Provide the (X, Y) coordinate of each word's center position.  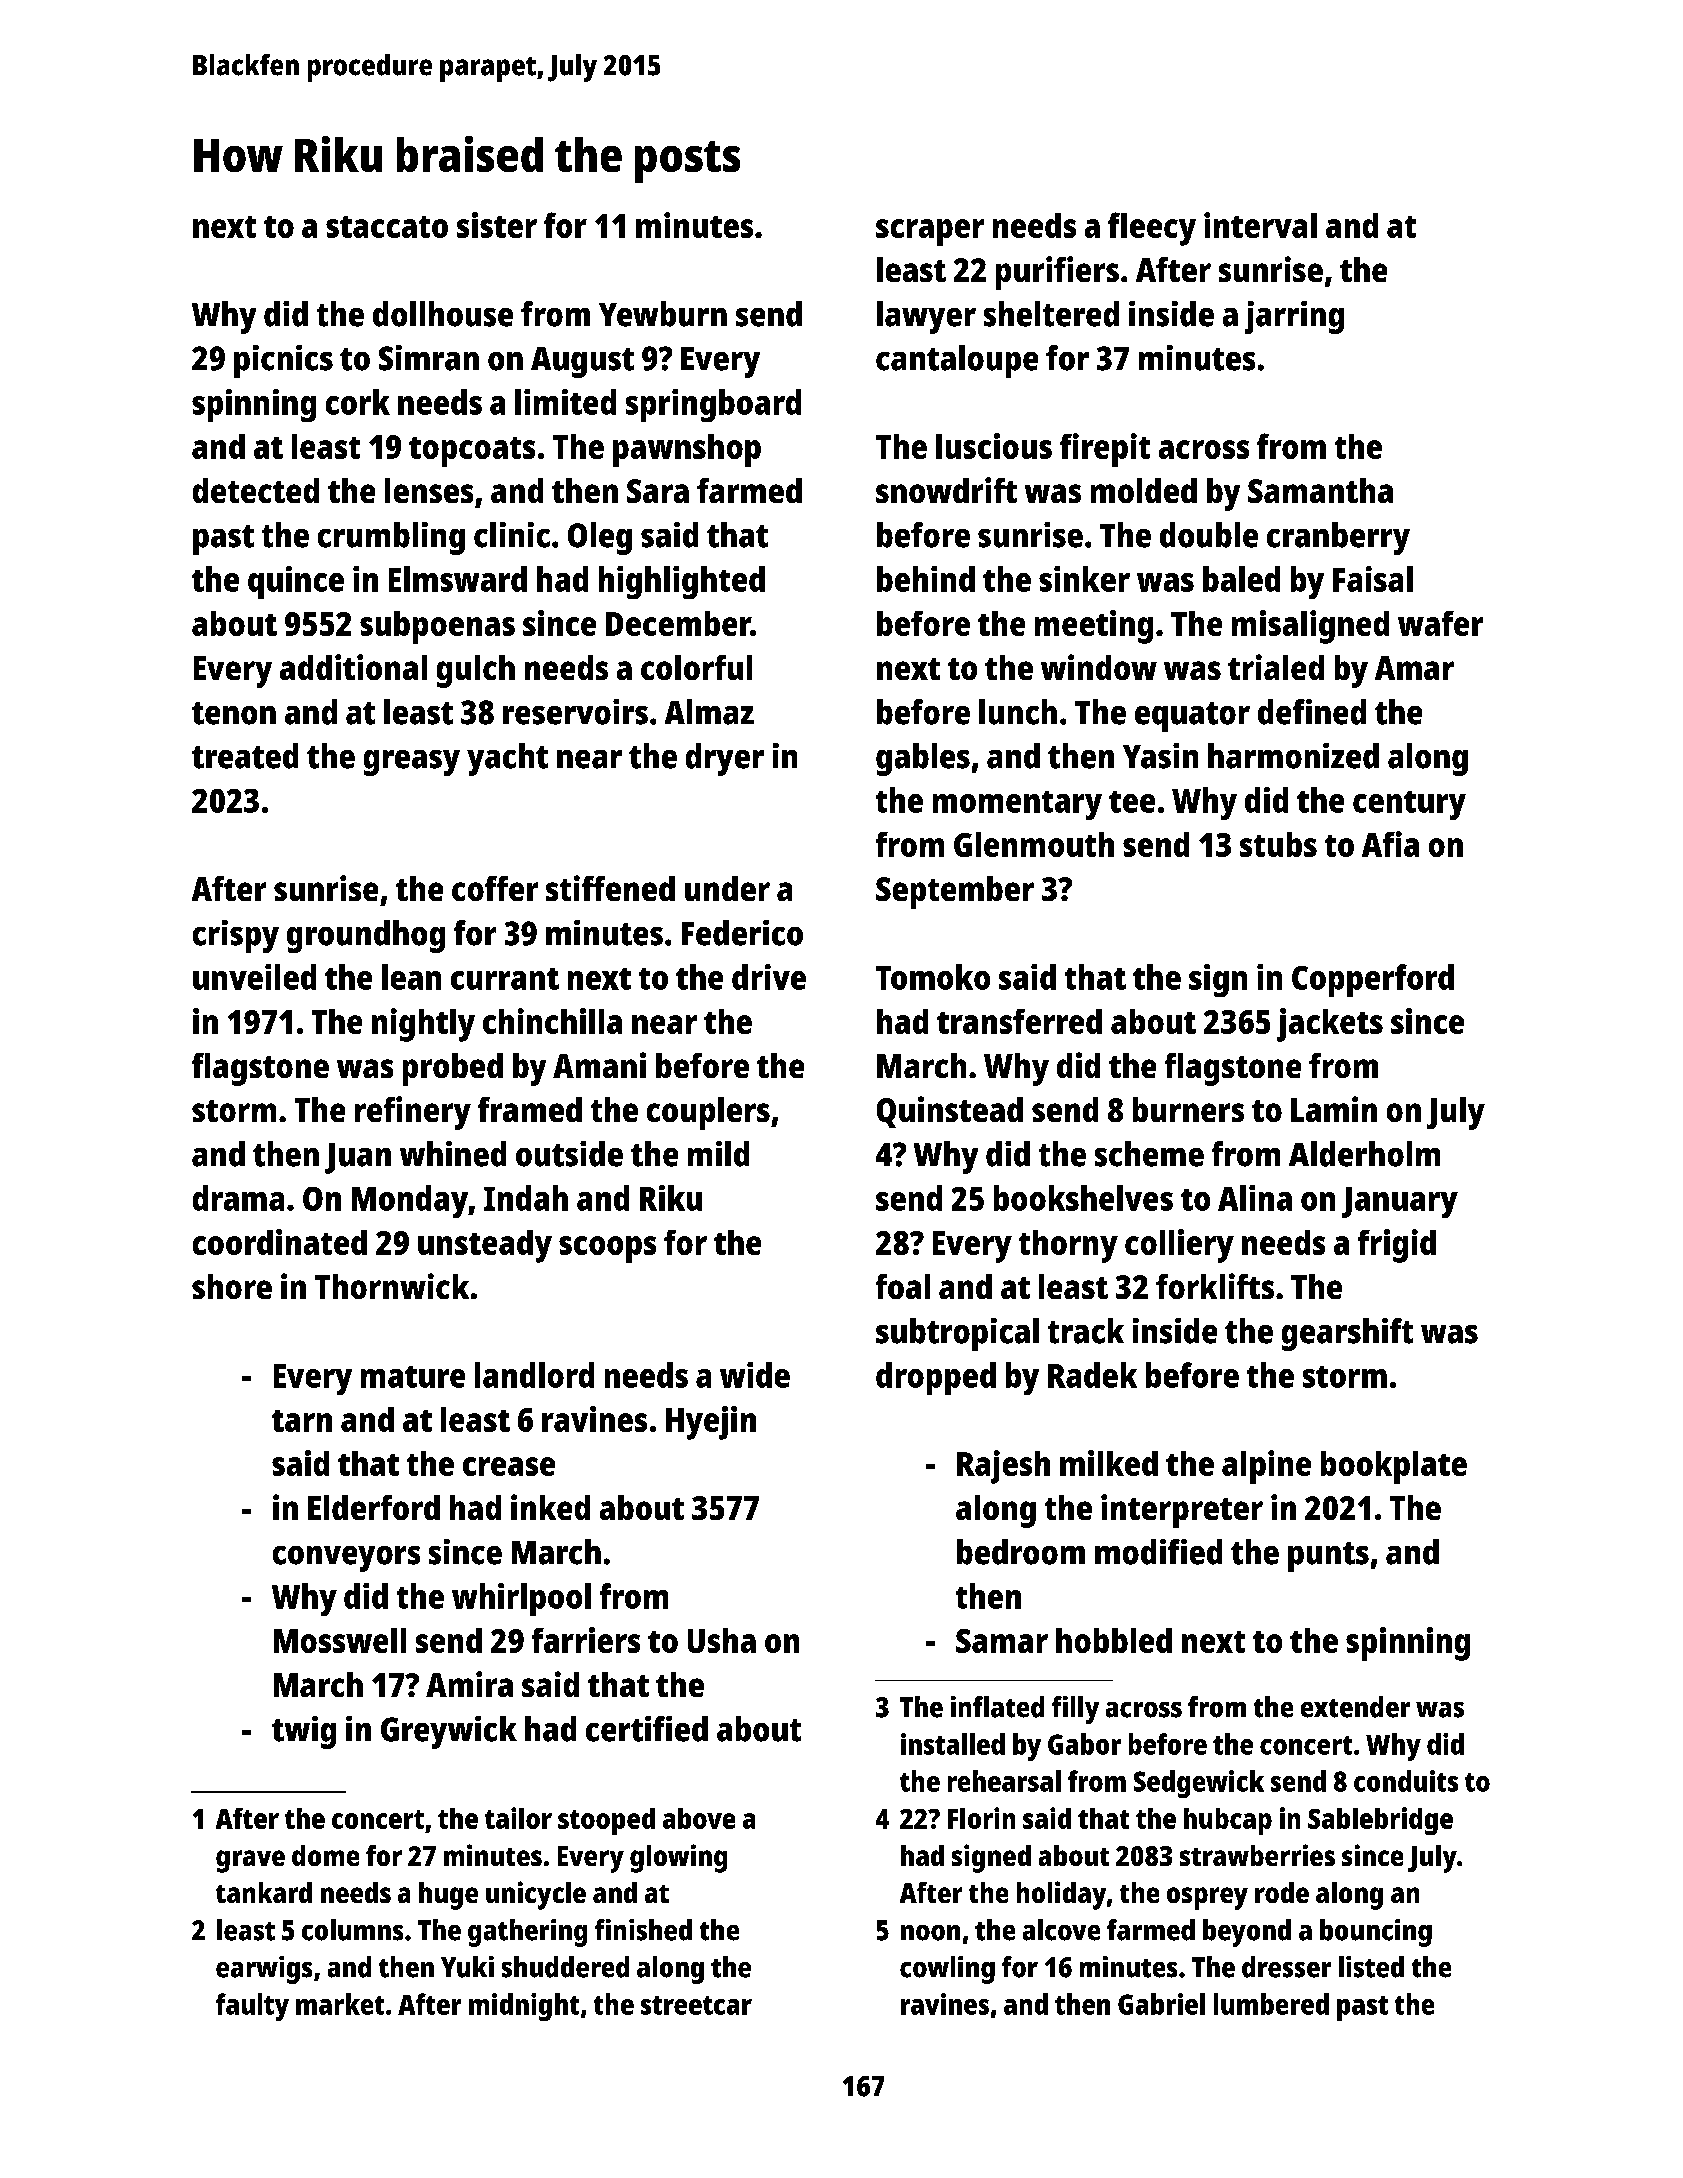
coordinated (280, 1242)
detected (256, 490)
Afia (1390, 844)
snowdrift (946, 490)
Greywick (449, 1732)
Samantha (1320, 490)
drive (769, 977)
